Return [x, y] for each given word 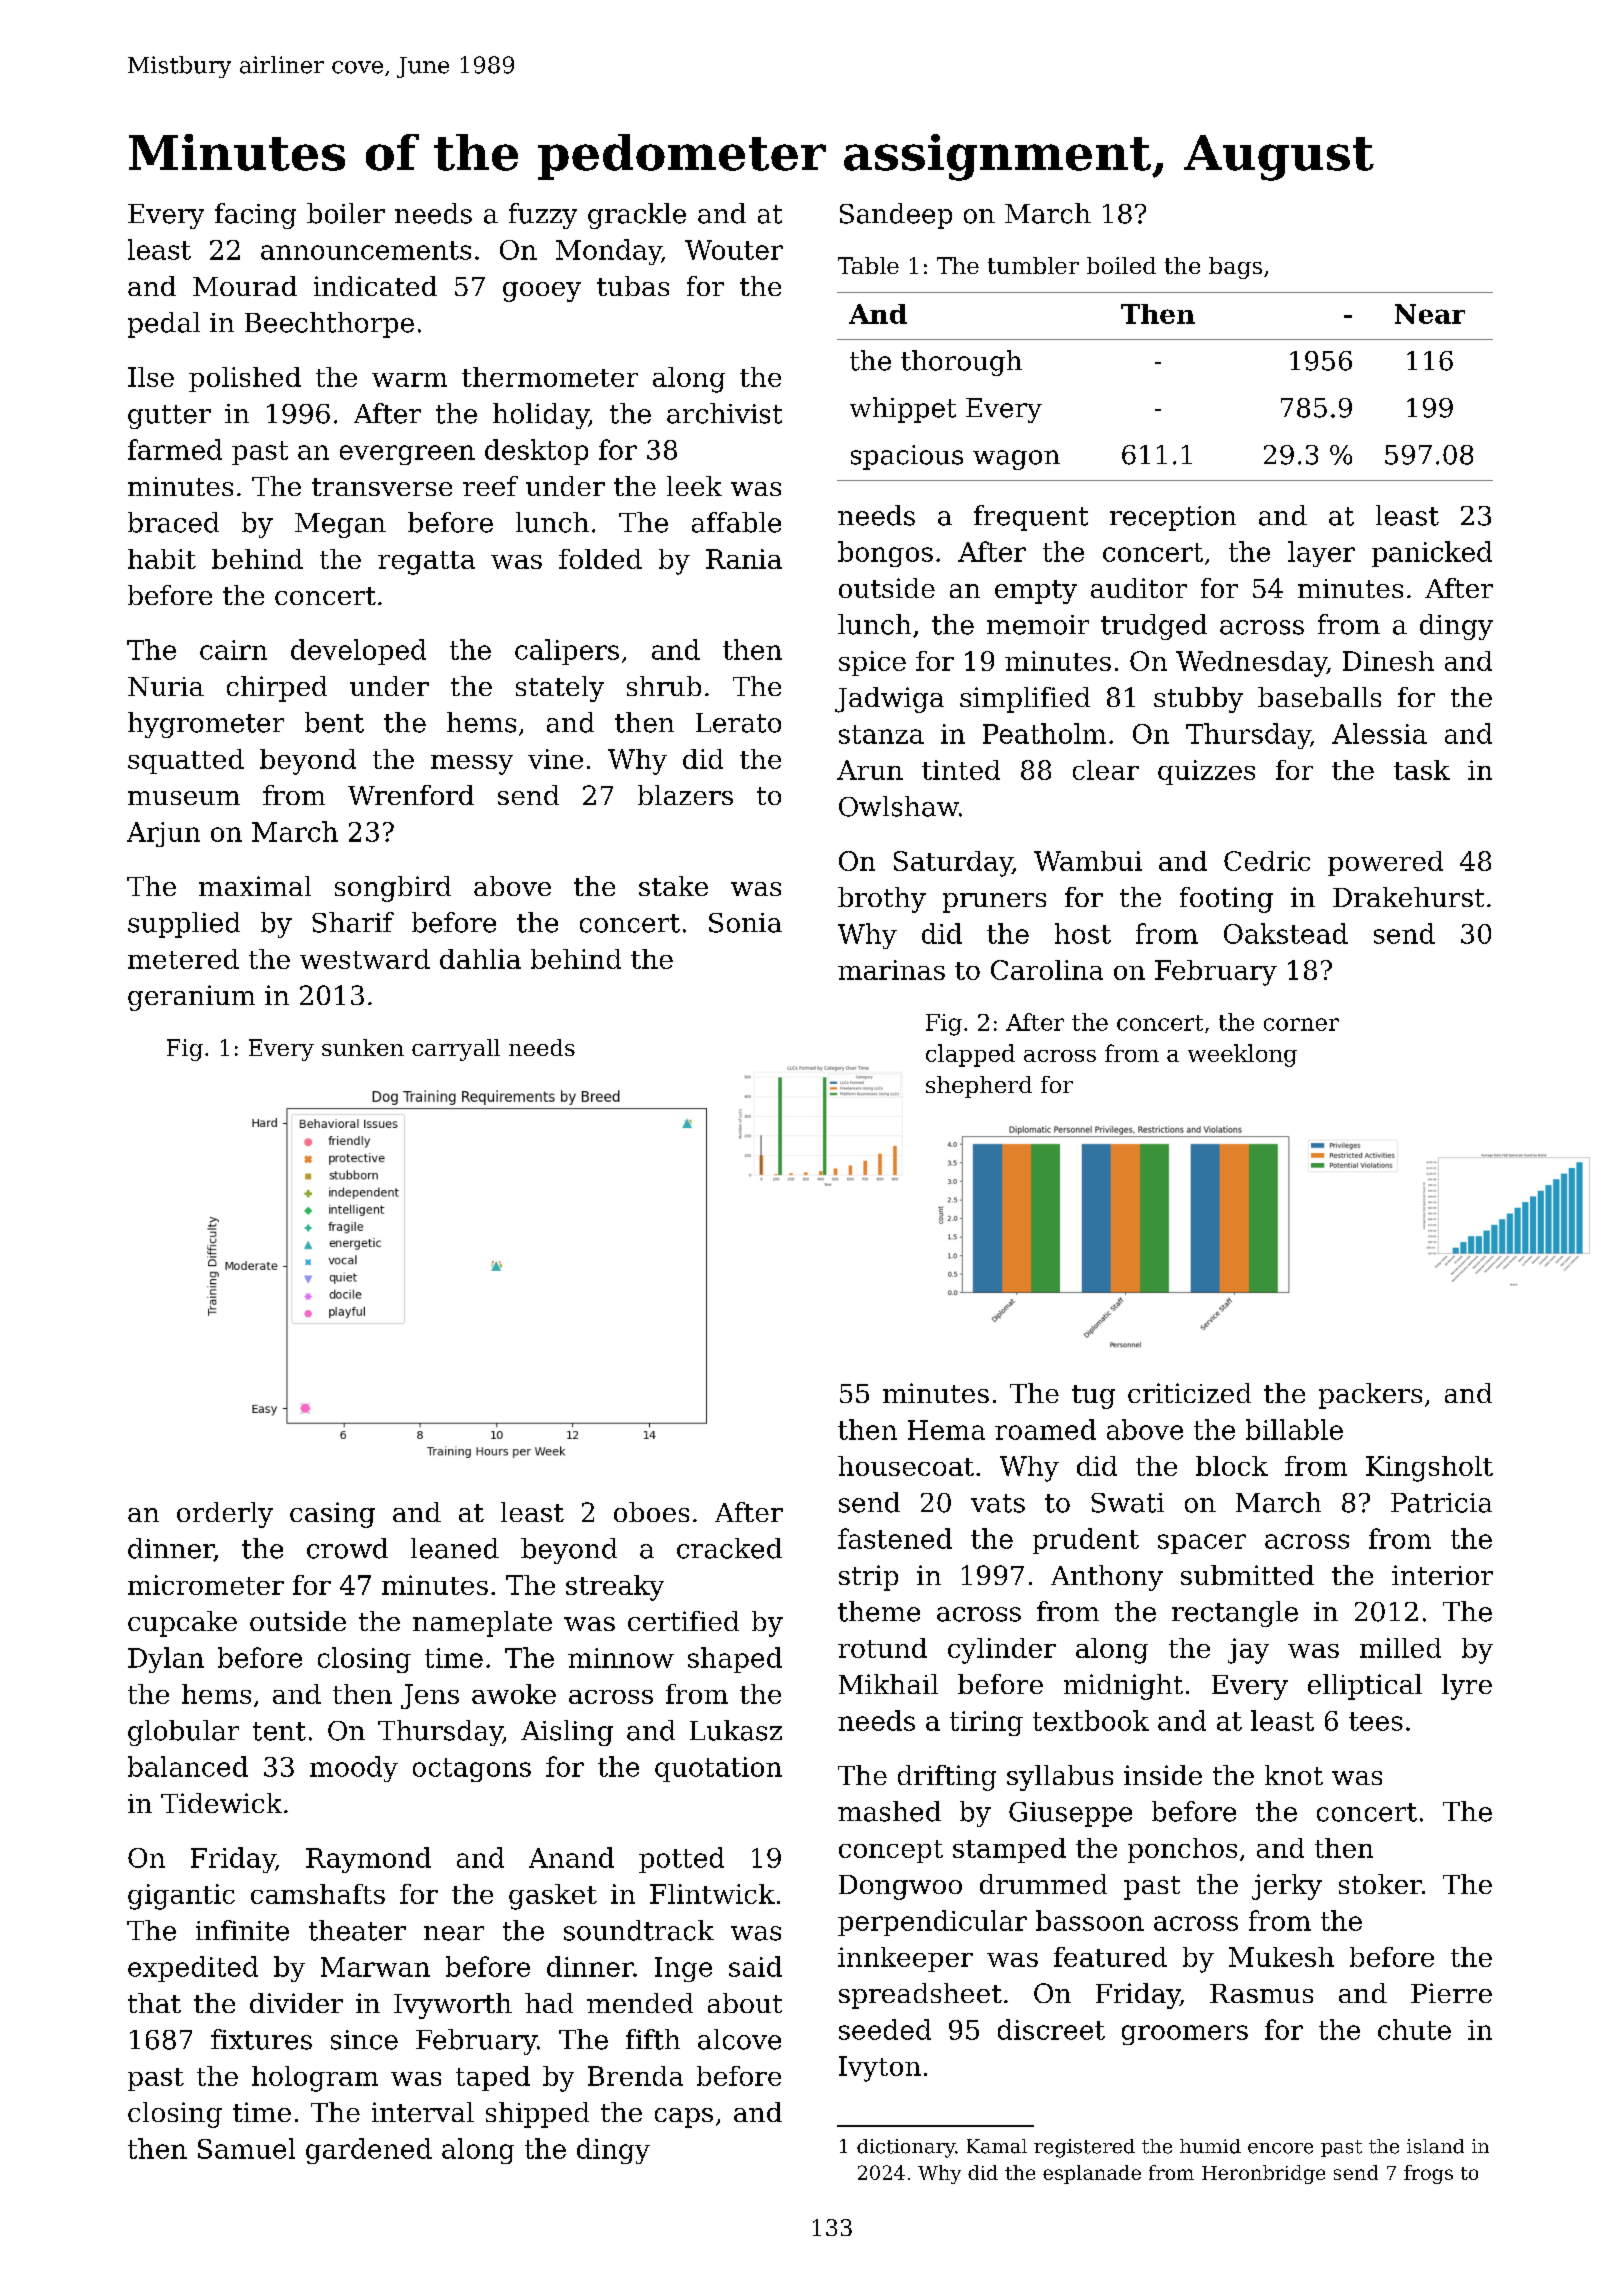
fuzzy [543, 216]
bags [1235, 268]
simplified [1025, 700]
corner [1301, 1024]
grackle [637, 216]
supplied [184, 925]
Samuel [246, 2148]
